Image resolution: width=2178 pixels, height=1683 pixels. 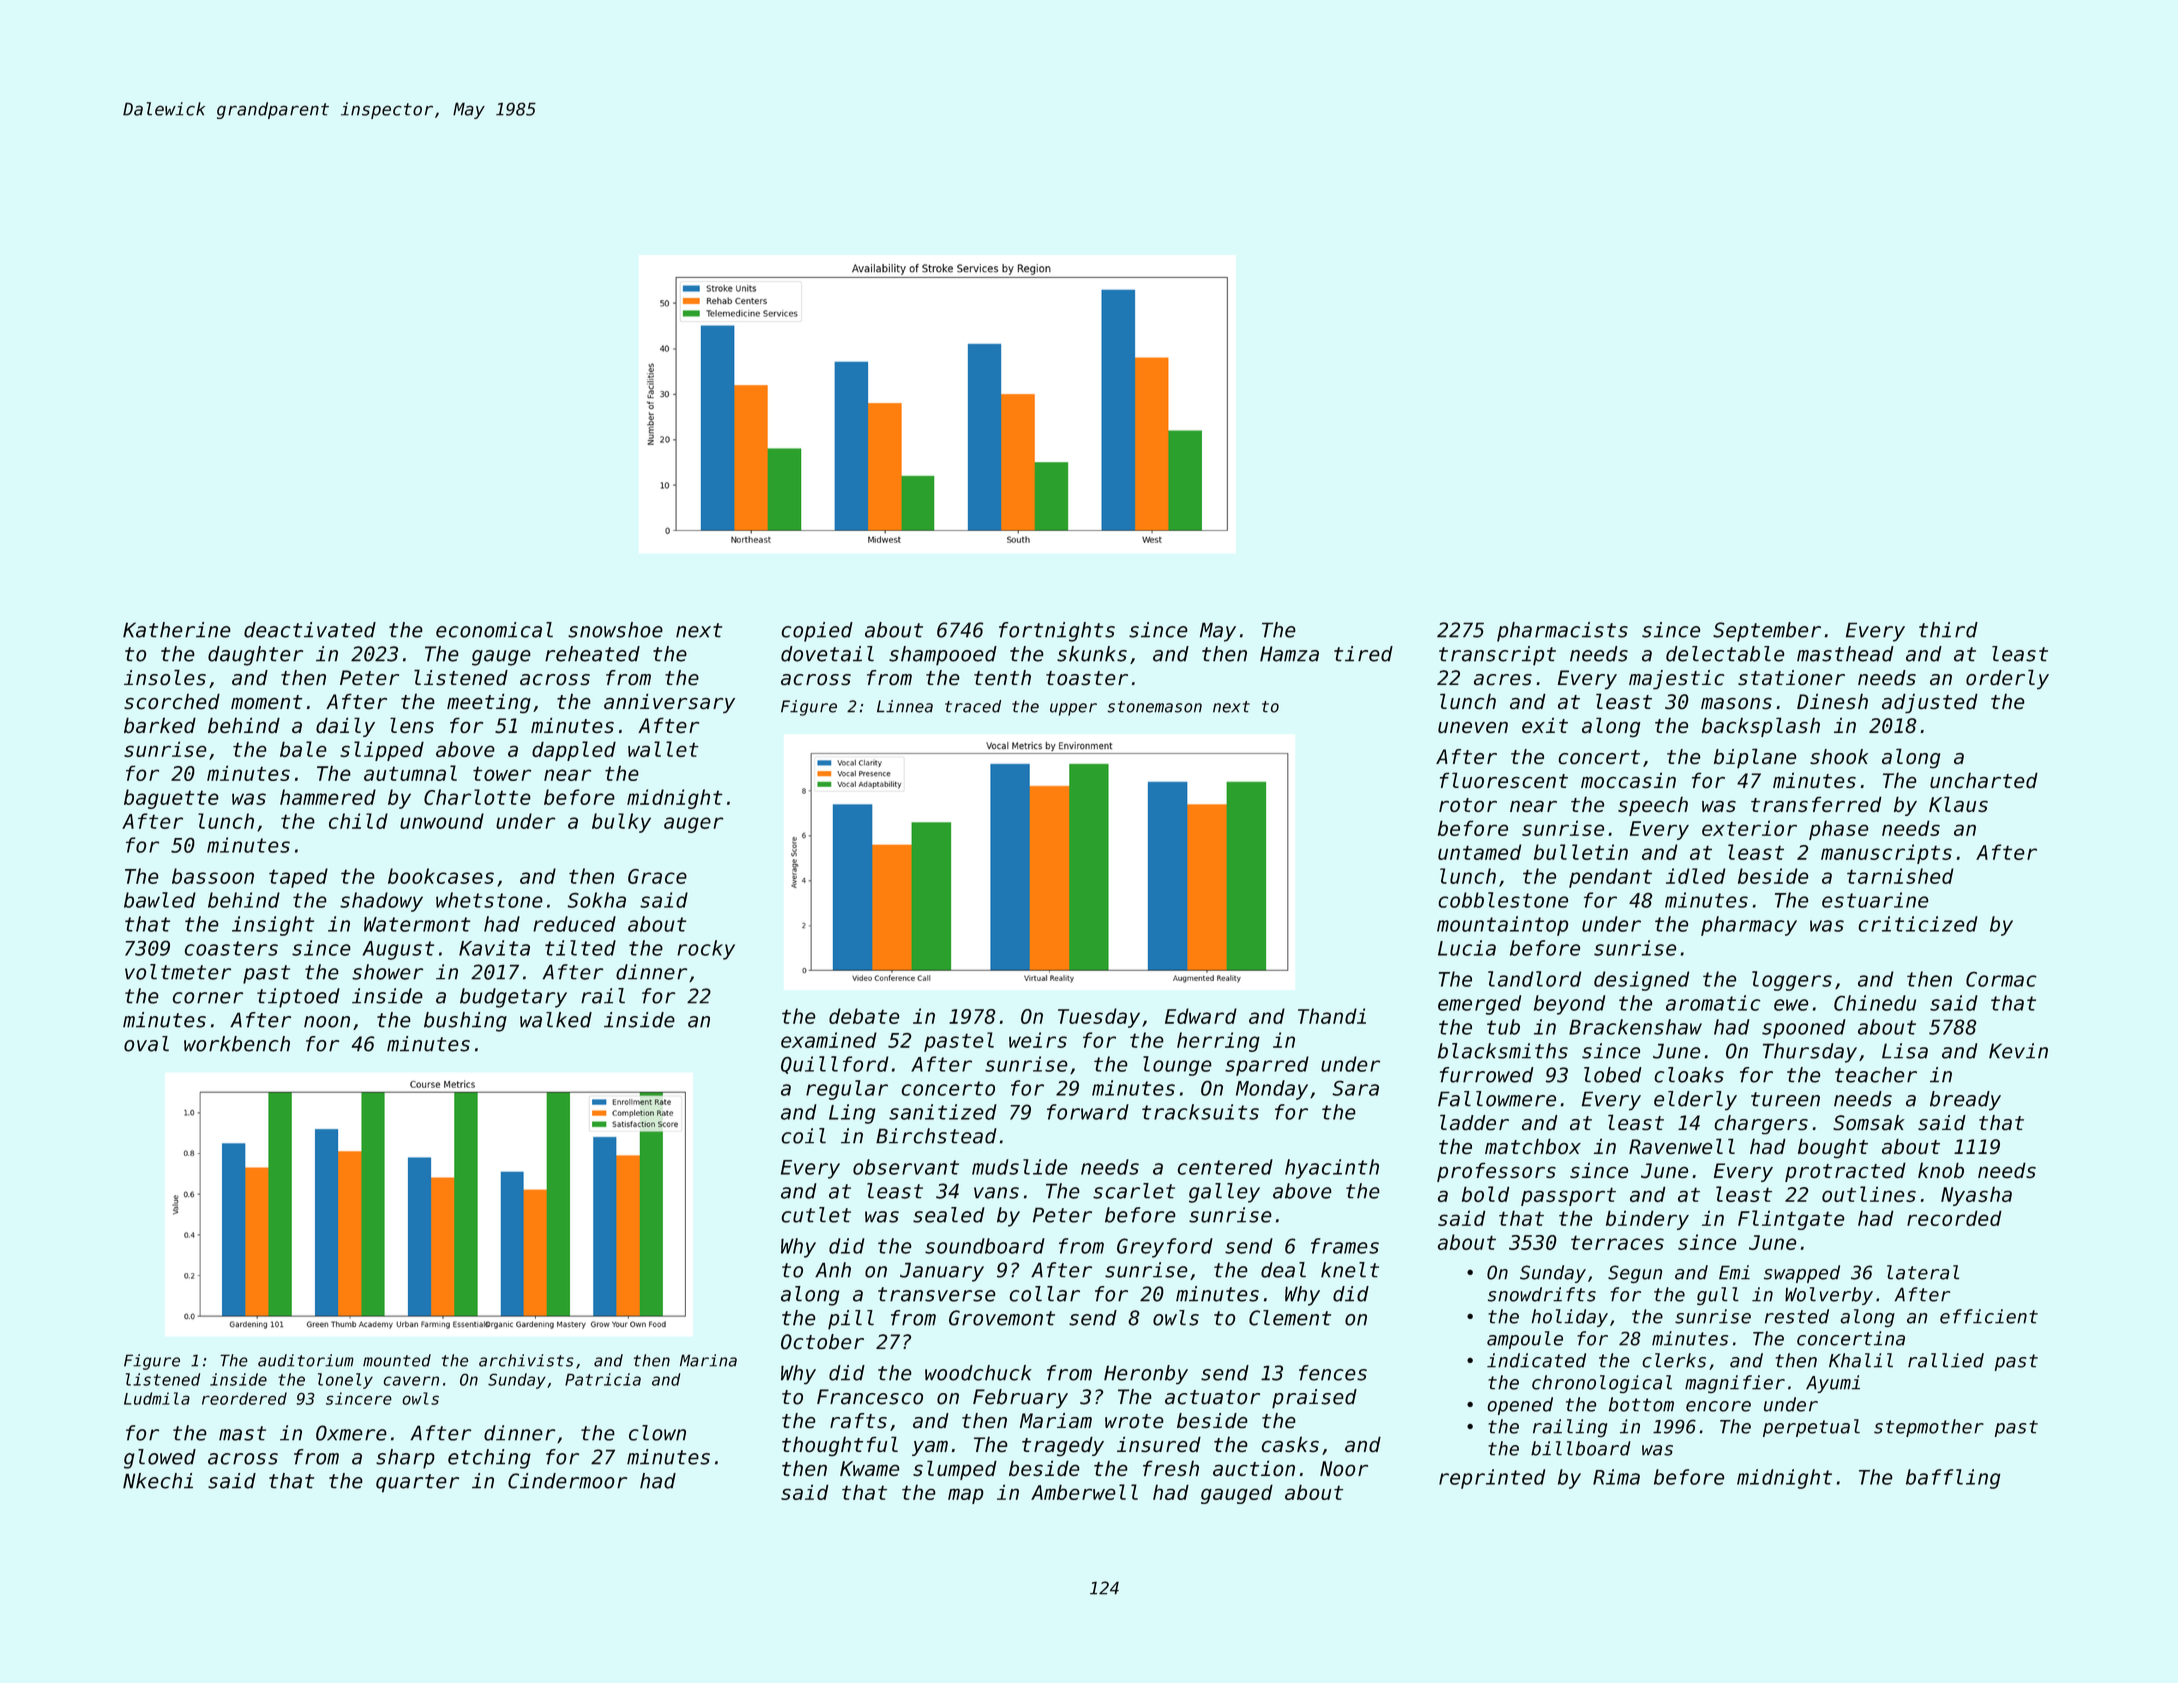 What do you see at coordinates (905, 706) in the screenshot?
I see `Linnea` at bounding box center [905, 706].
